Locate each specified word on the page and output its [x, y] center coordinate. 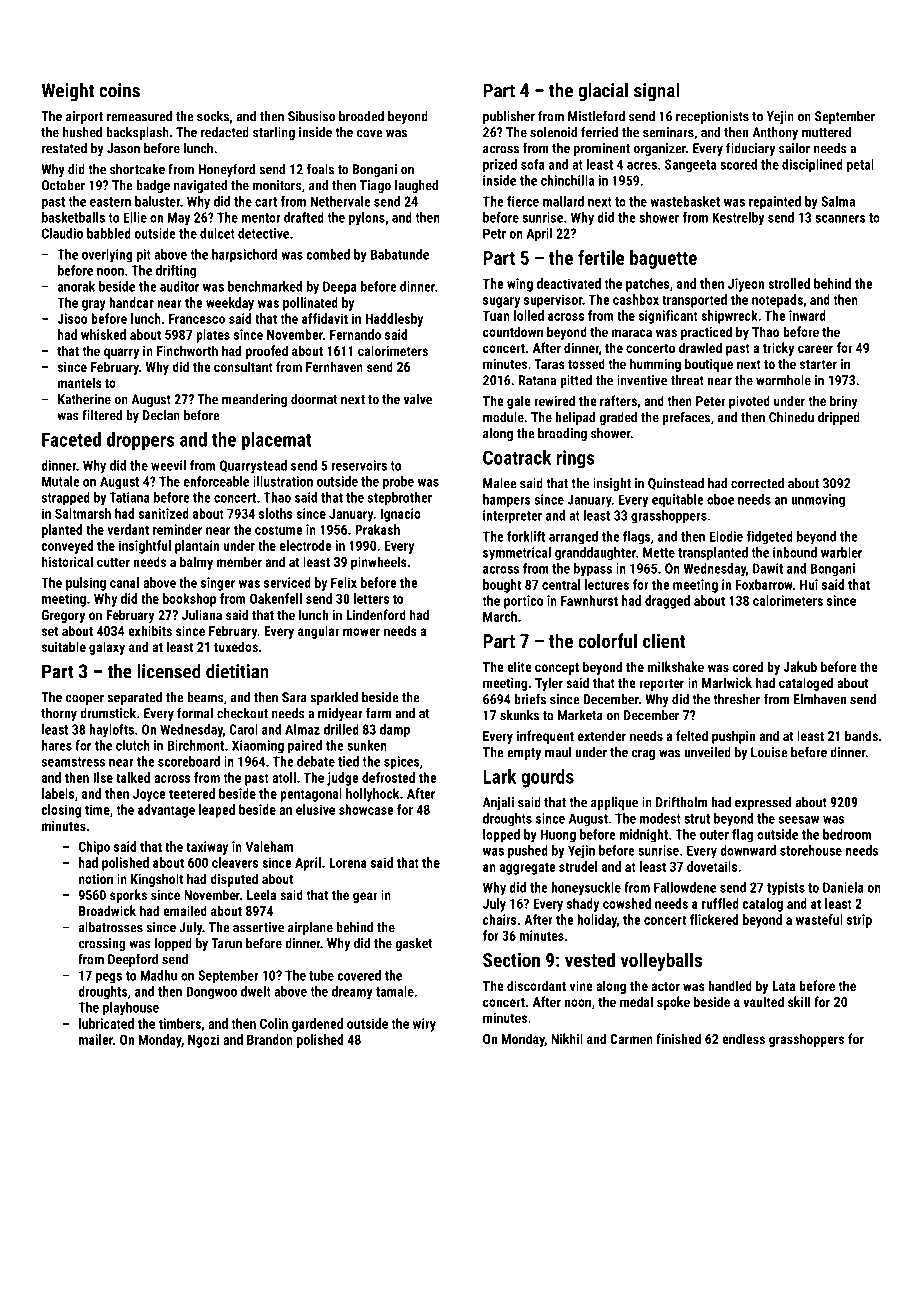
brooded [361, 116]
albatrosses [111, 927]
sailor [794, 148]
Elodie [726, 536]
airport [84, 117]
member [239, 561]
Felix [344, 582]
